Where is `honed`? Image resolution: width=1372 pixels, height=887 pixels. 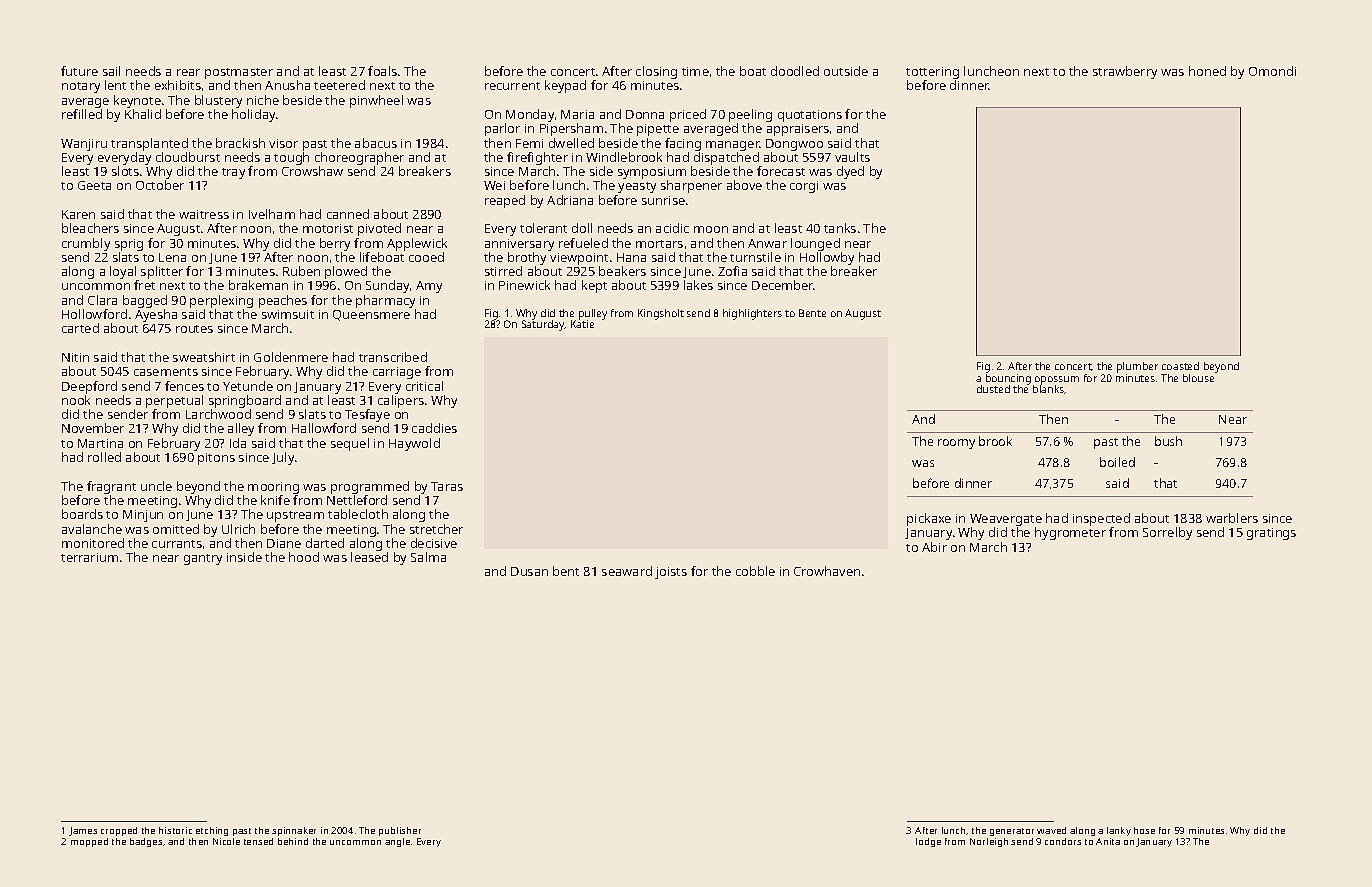
honed is located at coordinates (1207, 71).
